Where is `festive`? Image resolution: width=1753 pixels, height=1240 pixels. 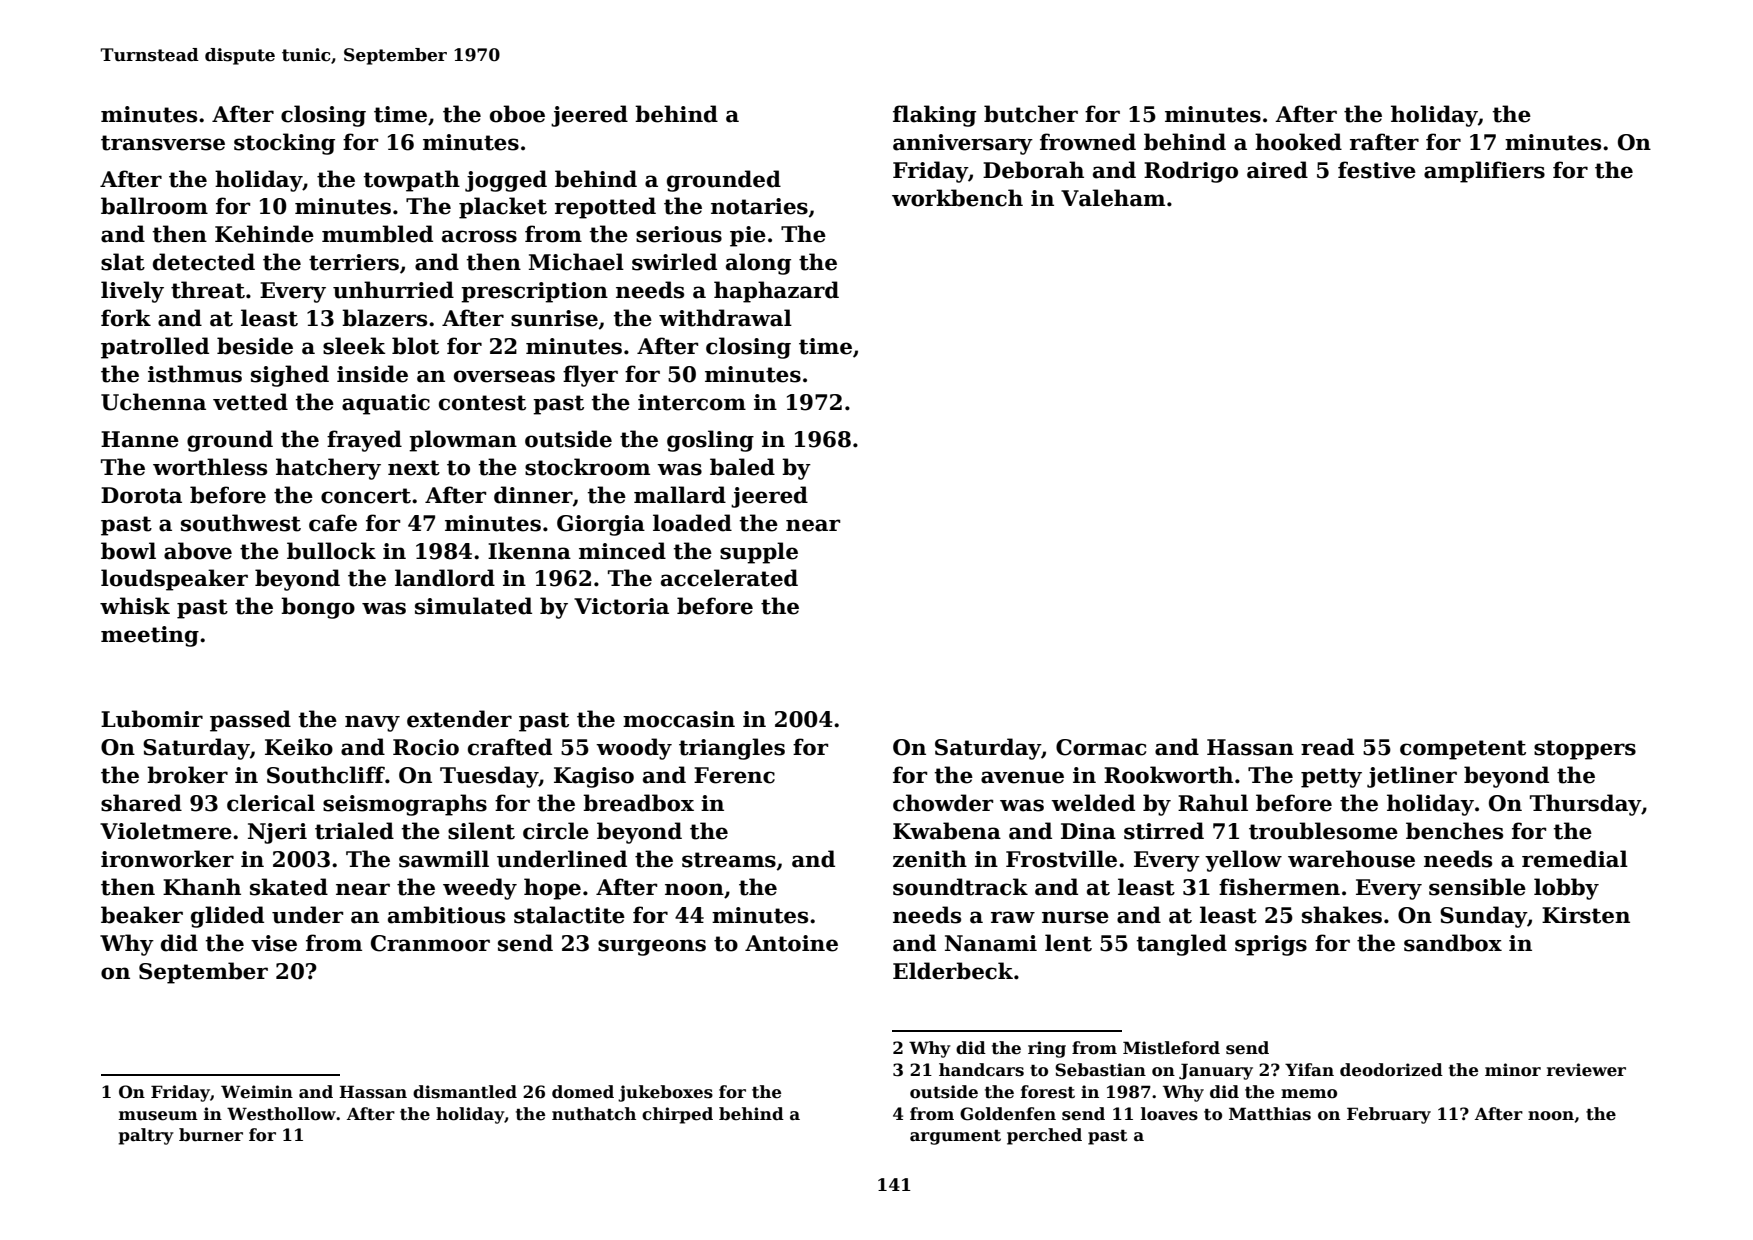
festive is located at coordinates (1377, 170).
